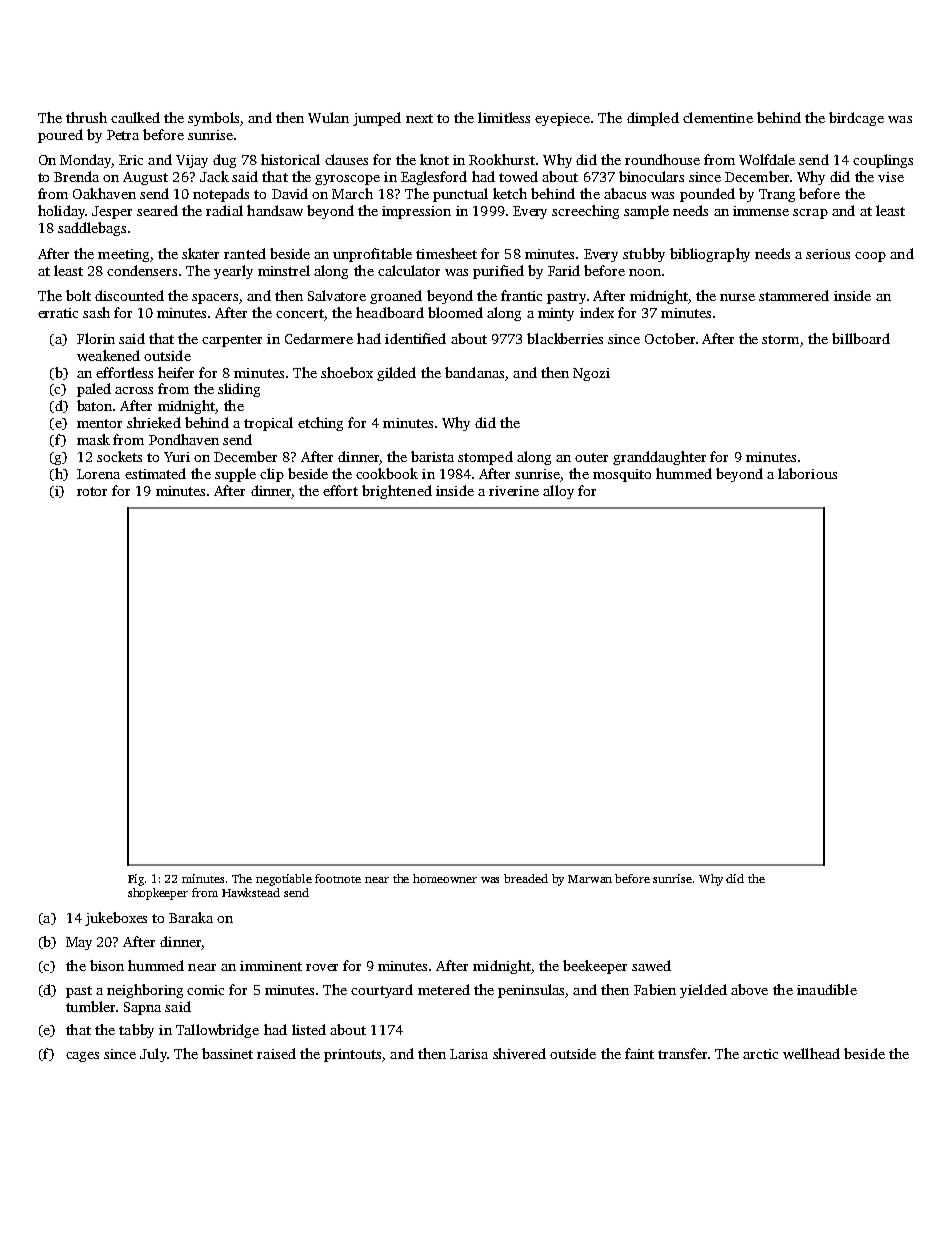  What do you see at coordinates (155, 473) in the image?
I see `estimated` at bounding box center [155, 473].
